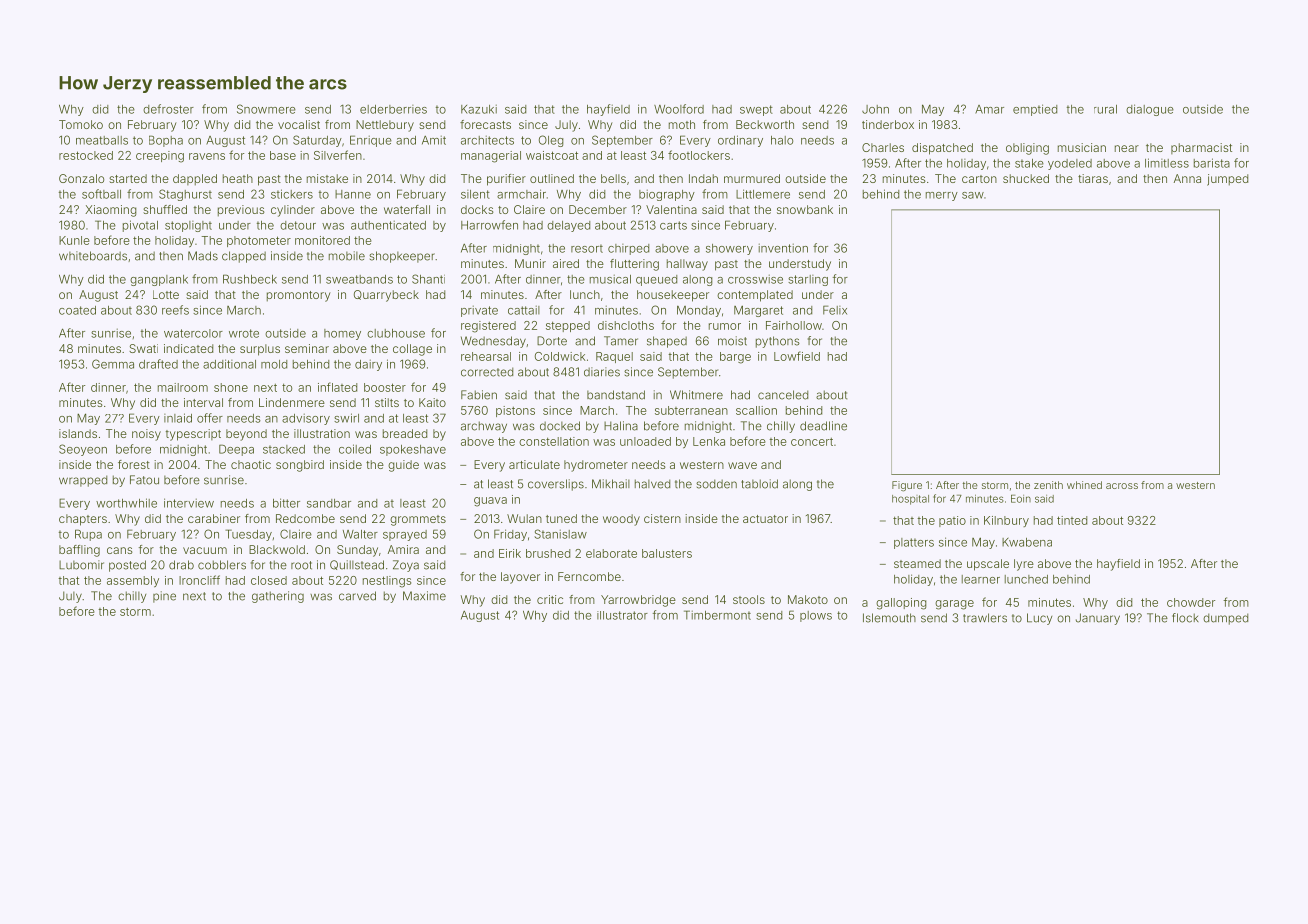 The width and height of the document is (1308, 924). I want to click on Wednesday, so click(493, 342).
